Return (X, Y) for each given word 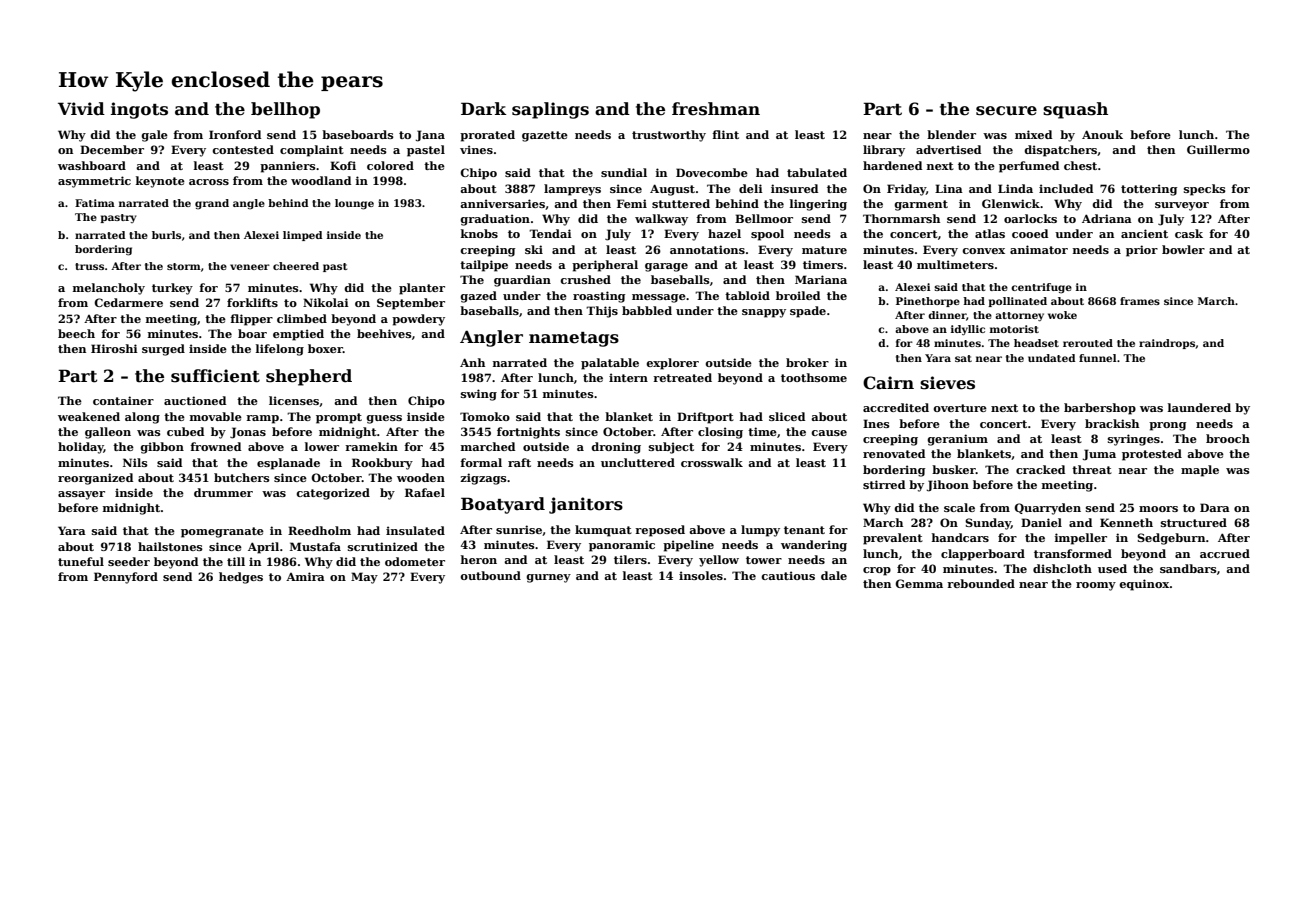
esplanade (288, 464)
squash (1075, 110)
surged (163, 350)
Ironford (235, 134)
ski (534, 249)
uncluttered (638, 462)
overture (960, 408)
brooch (1228, 438)
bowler (1183, 249)
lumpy (760, 531)
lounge (354, 204)
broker (807, 362)
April (263, 548)
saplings (550, 110)
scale (959, 507)
